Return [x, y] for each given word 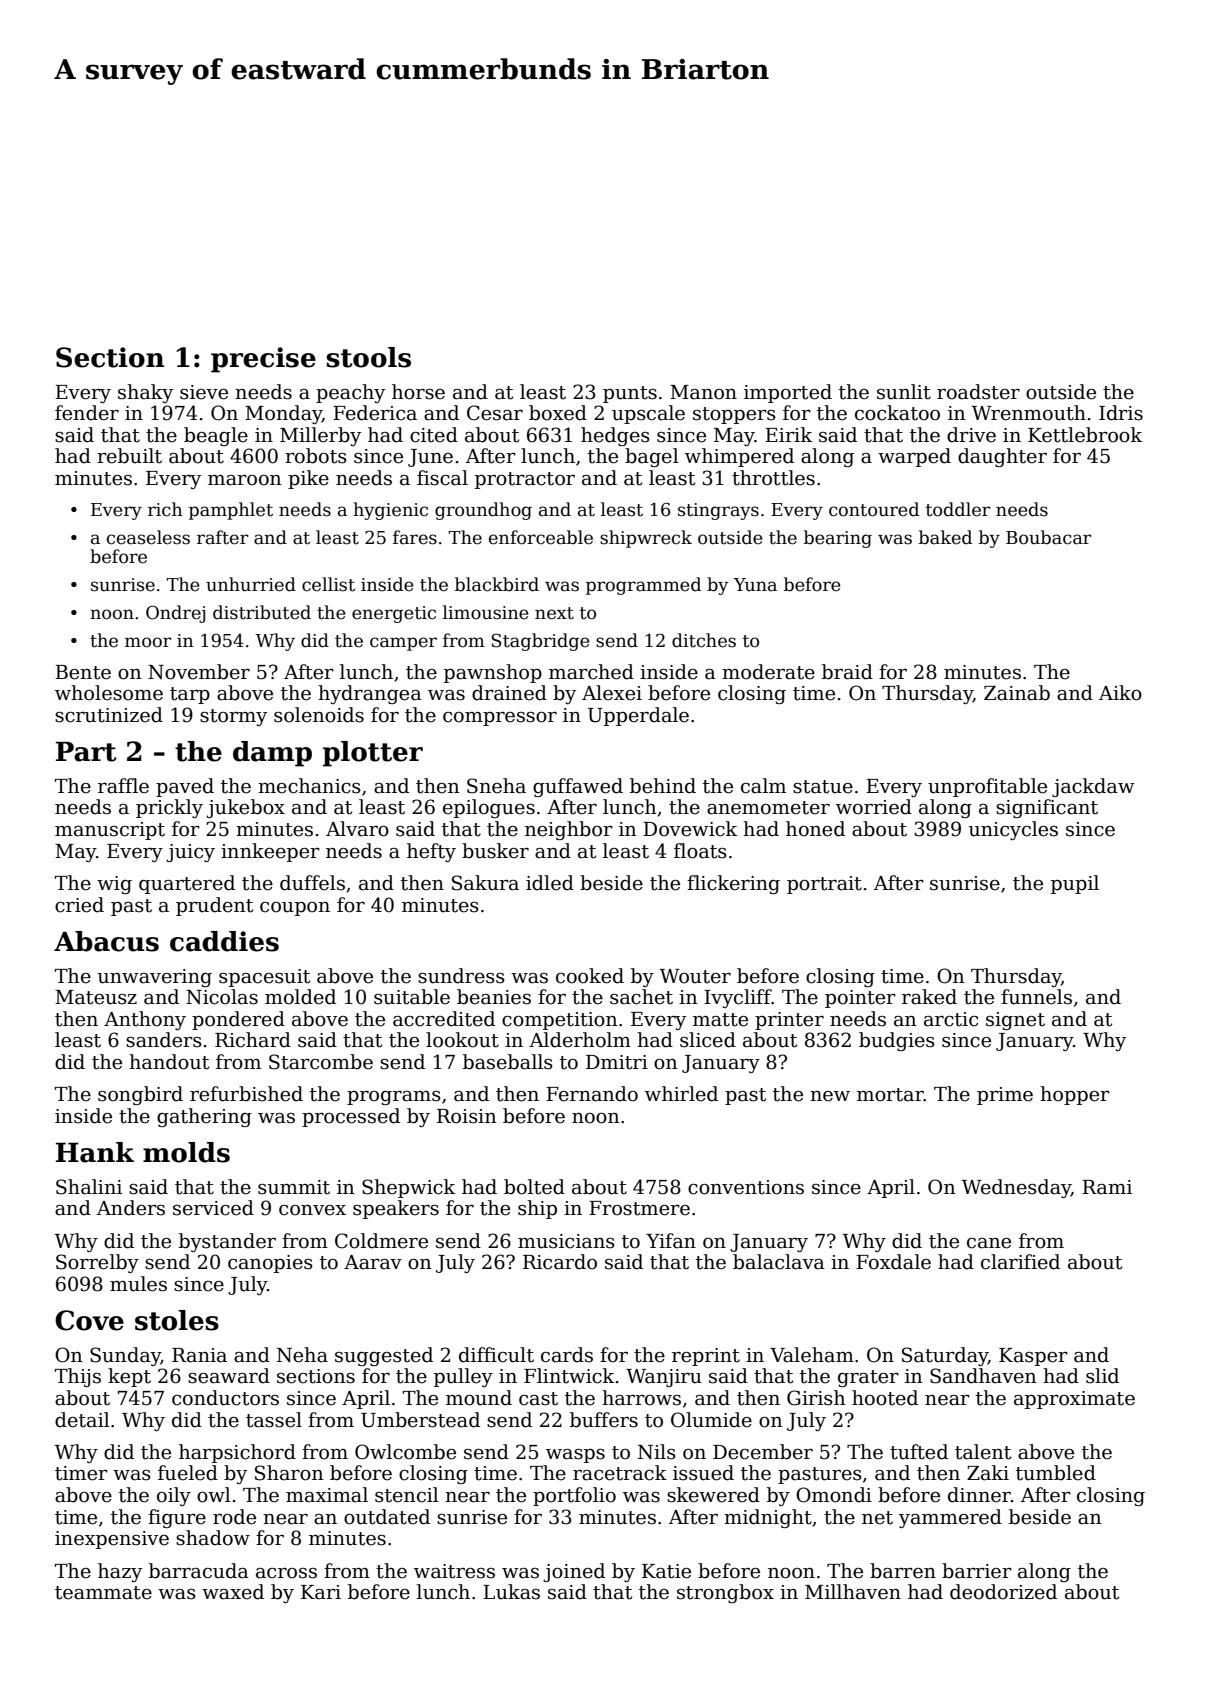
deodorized [1003, 1592]
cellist [328, 584]
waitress [454, 1571]
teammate [103, 1593]
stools [368, 357]
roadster [978, 392]
